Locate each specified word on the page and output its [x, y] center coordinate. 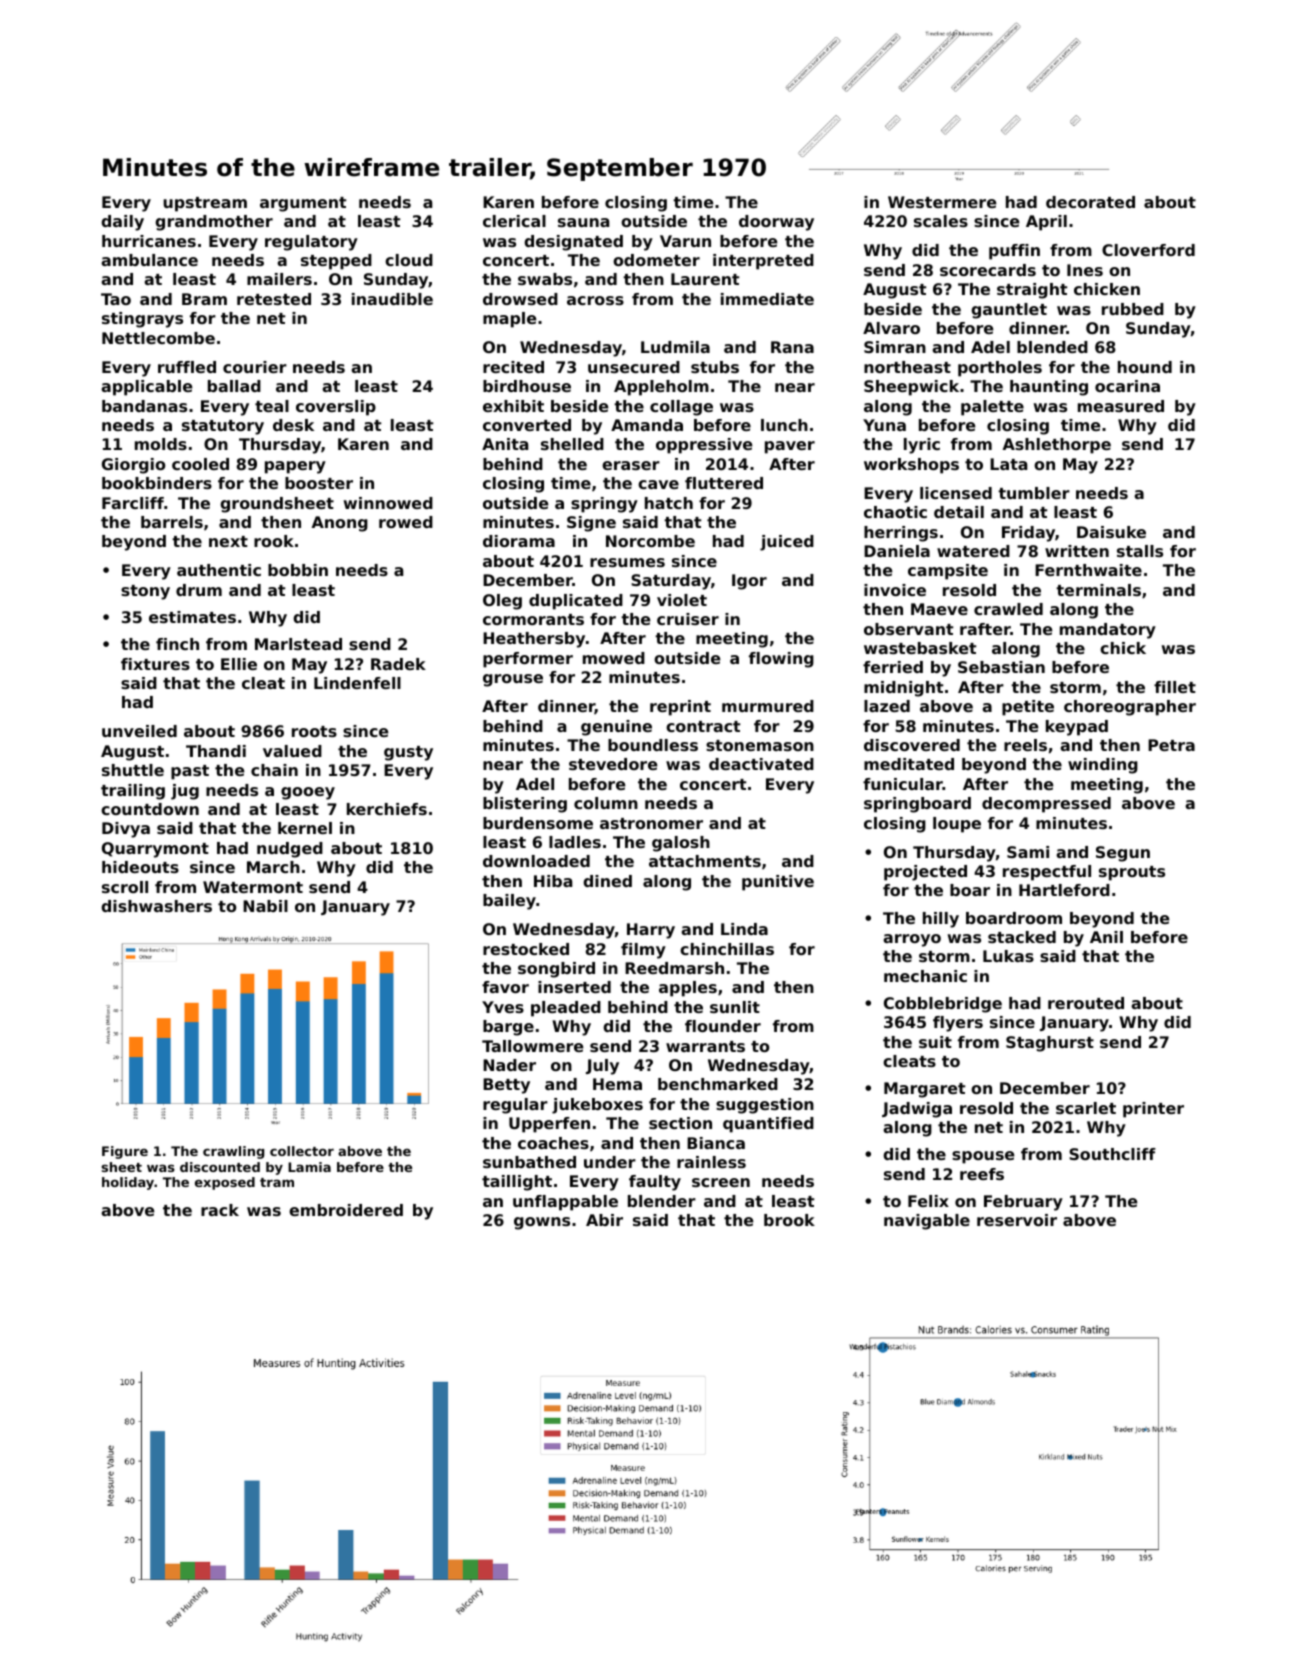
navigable [927, 1222]
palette [992, 408]
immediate [767, 299]
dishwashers [156, 906]
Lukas [1008, 956]
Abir [604, 1220]
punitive [778, 883]
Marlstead [298, 644]
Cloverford [1148, 250]
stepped [336, 262]
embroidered [346, 1210]
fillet [1175, 687]
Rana [792, 347]
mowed [614, 658]
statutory [223, 427]
